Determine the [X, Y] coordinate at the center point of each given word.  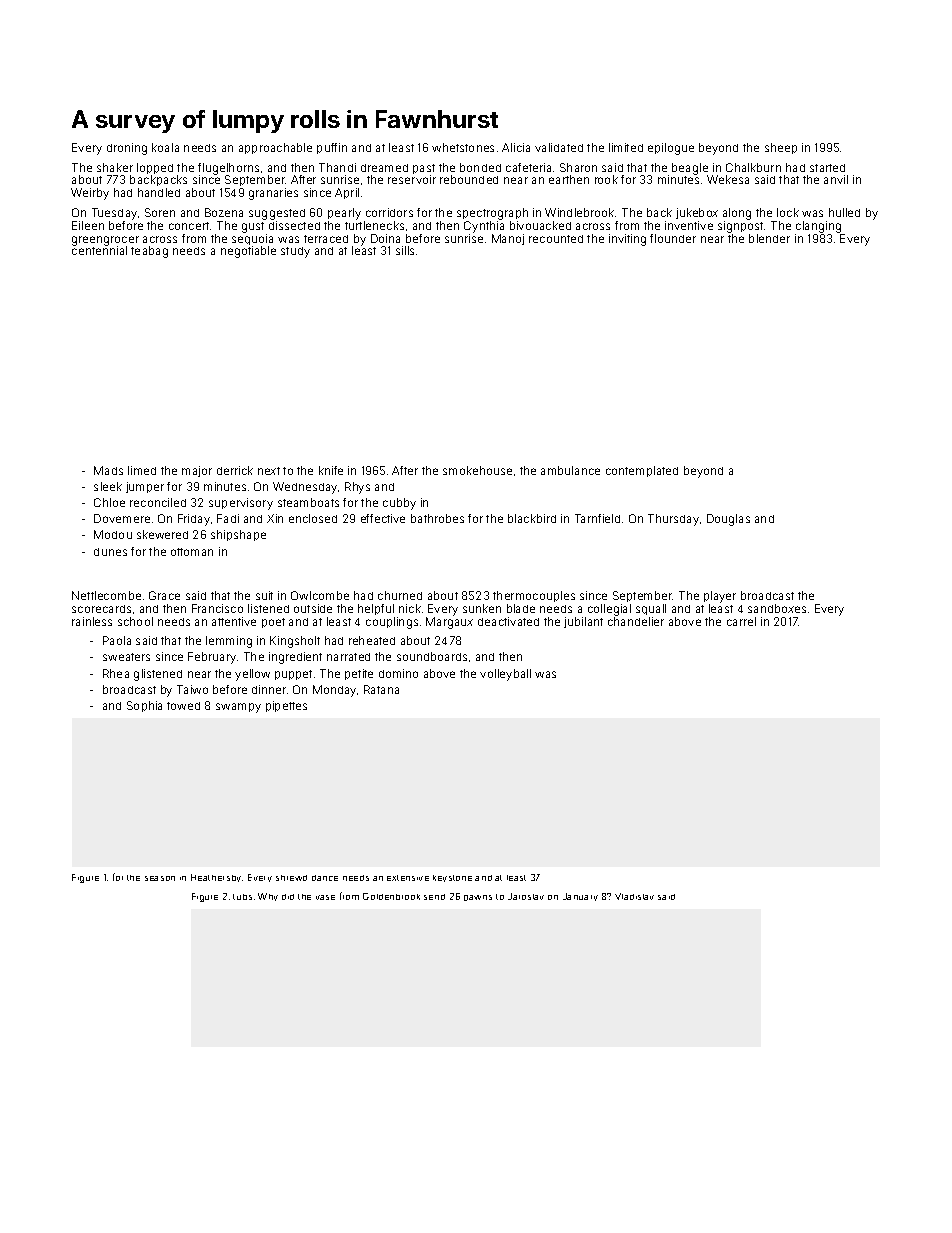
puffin [332, 148]
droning [127, 149]
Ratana [381, 689]
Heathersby [216, 878]
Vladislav [634, 896]
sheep [781, 148]
